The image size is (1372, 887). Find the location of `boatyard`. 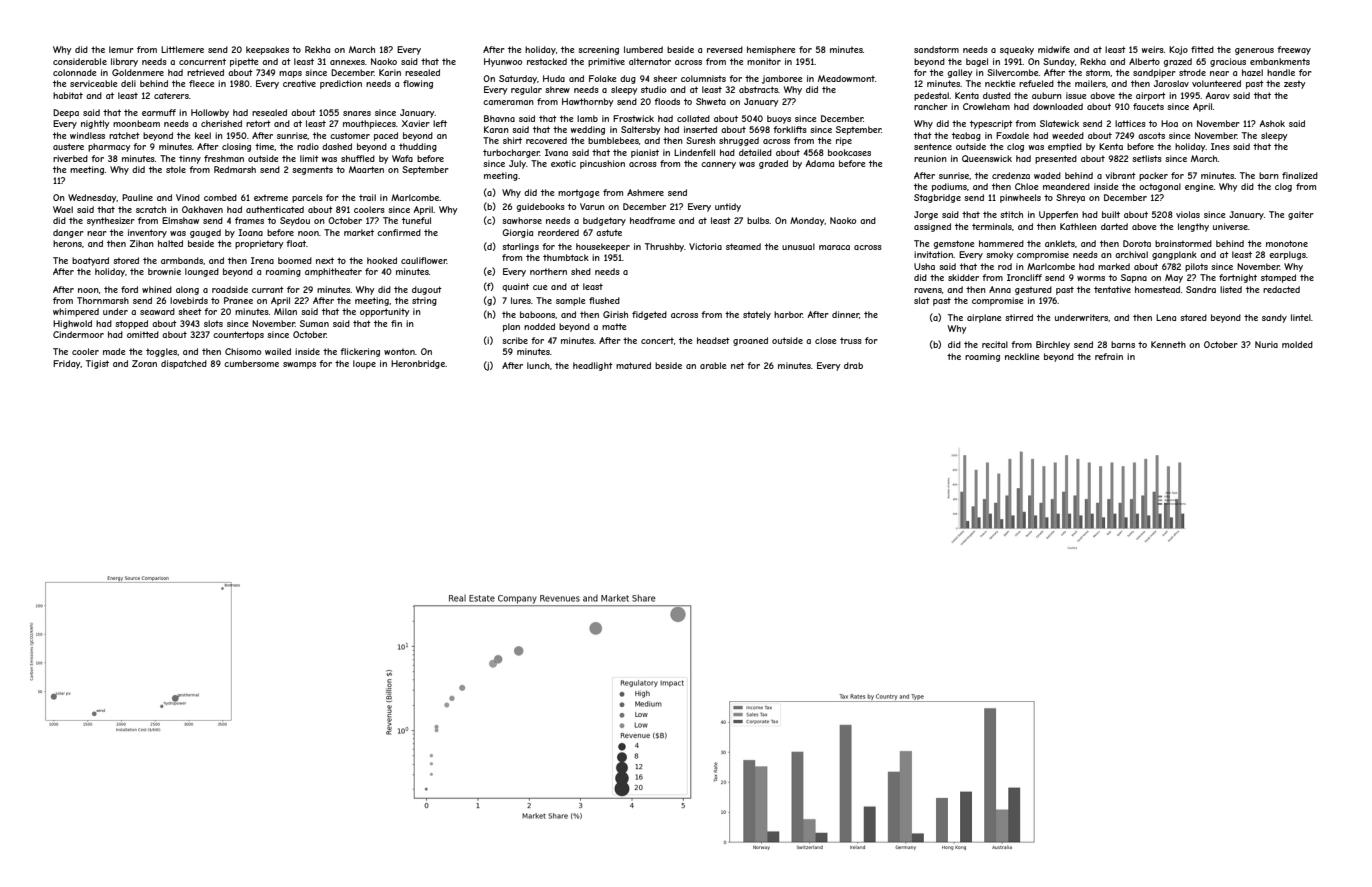

boatyard is located at coordinates (90, 261).
